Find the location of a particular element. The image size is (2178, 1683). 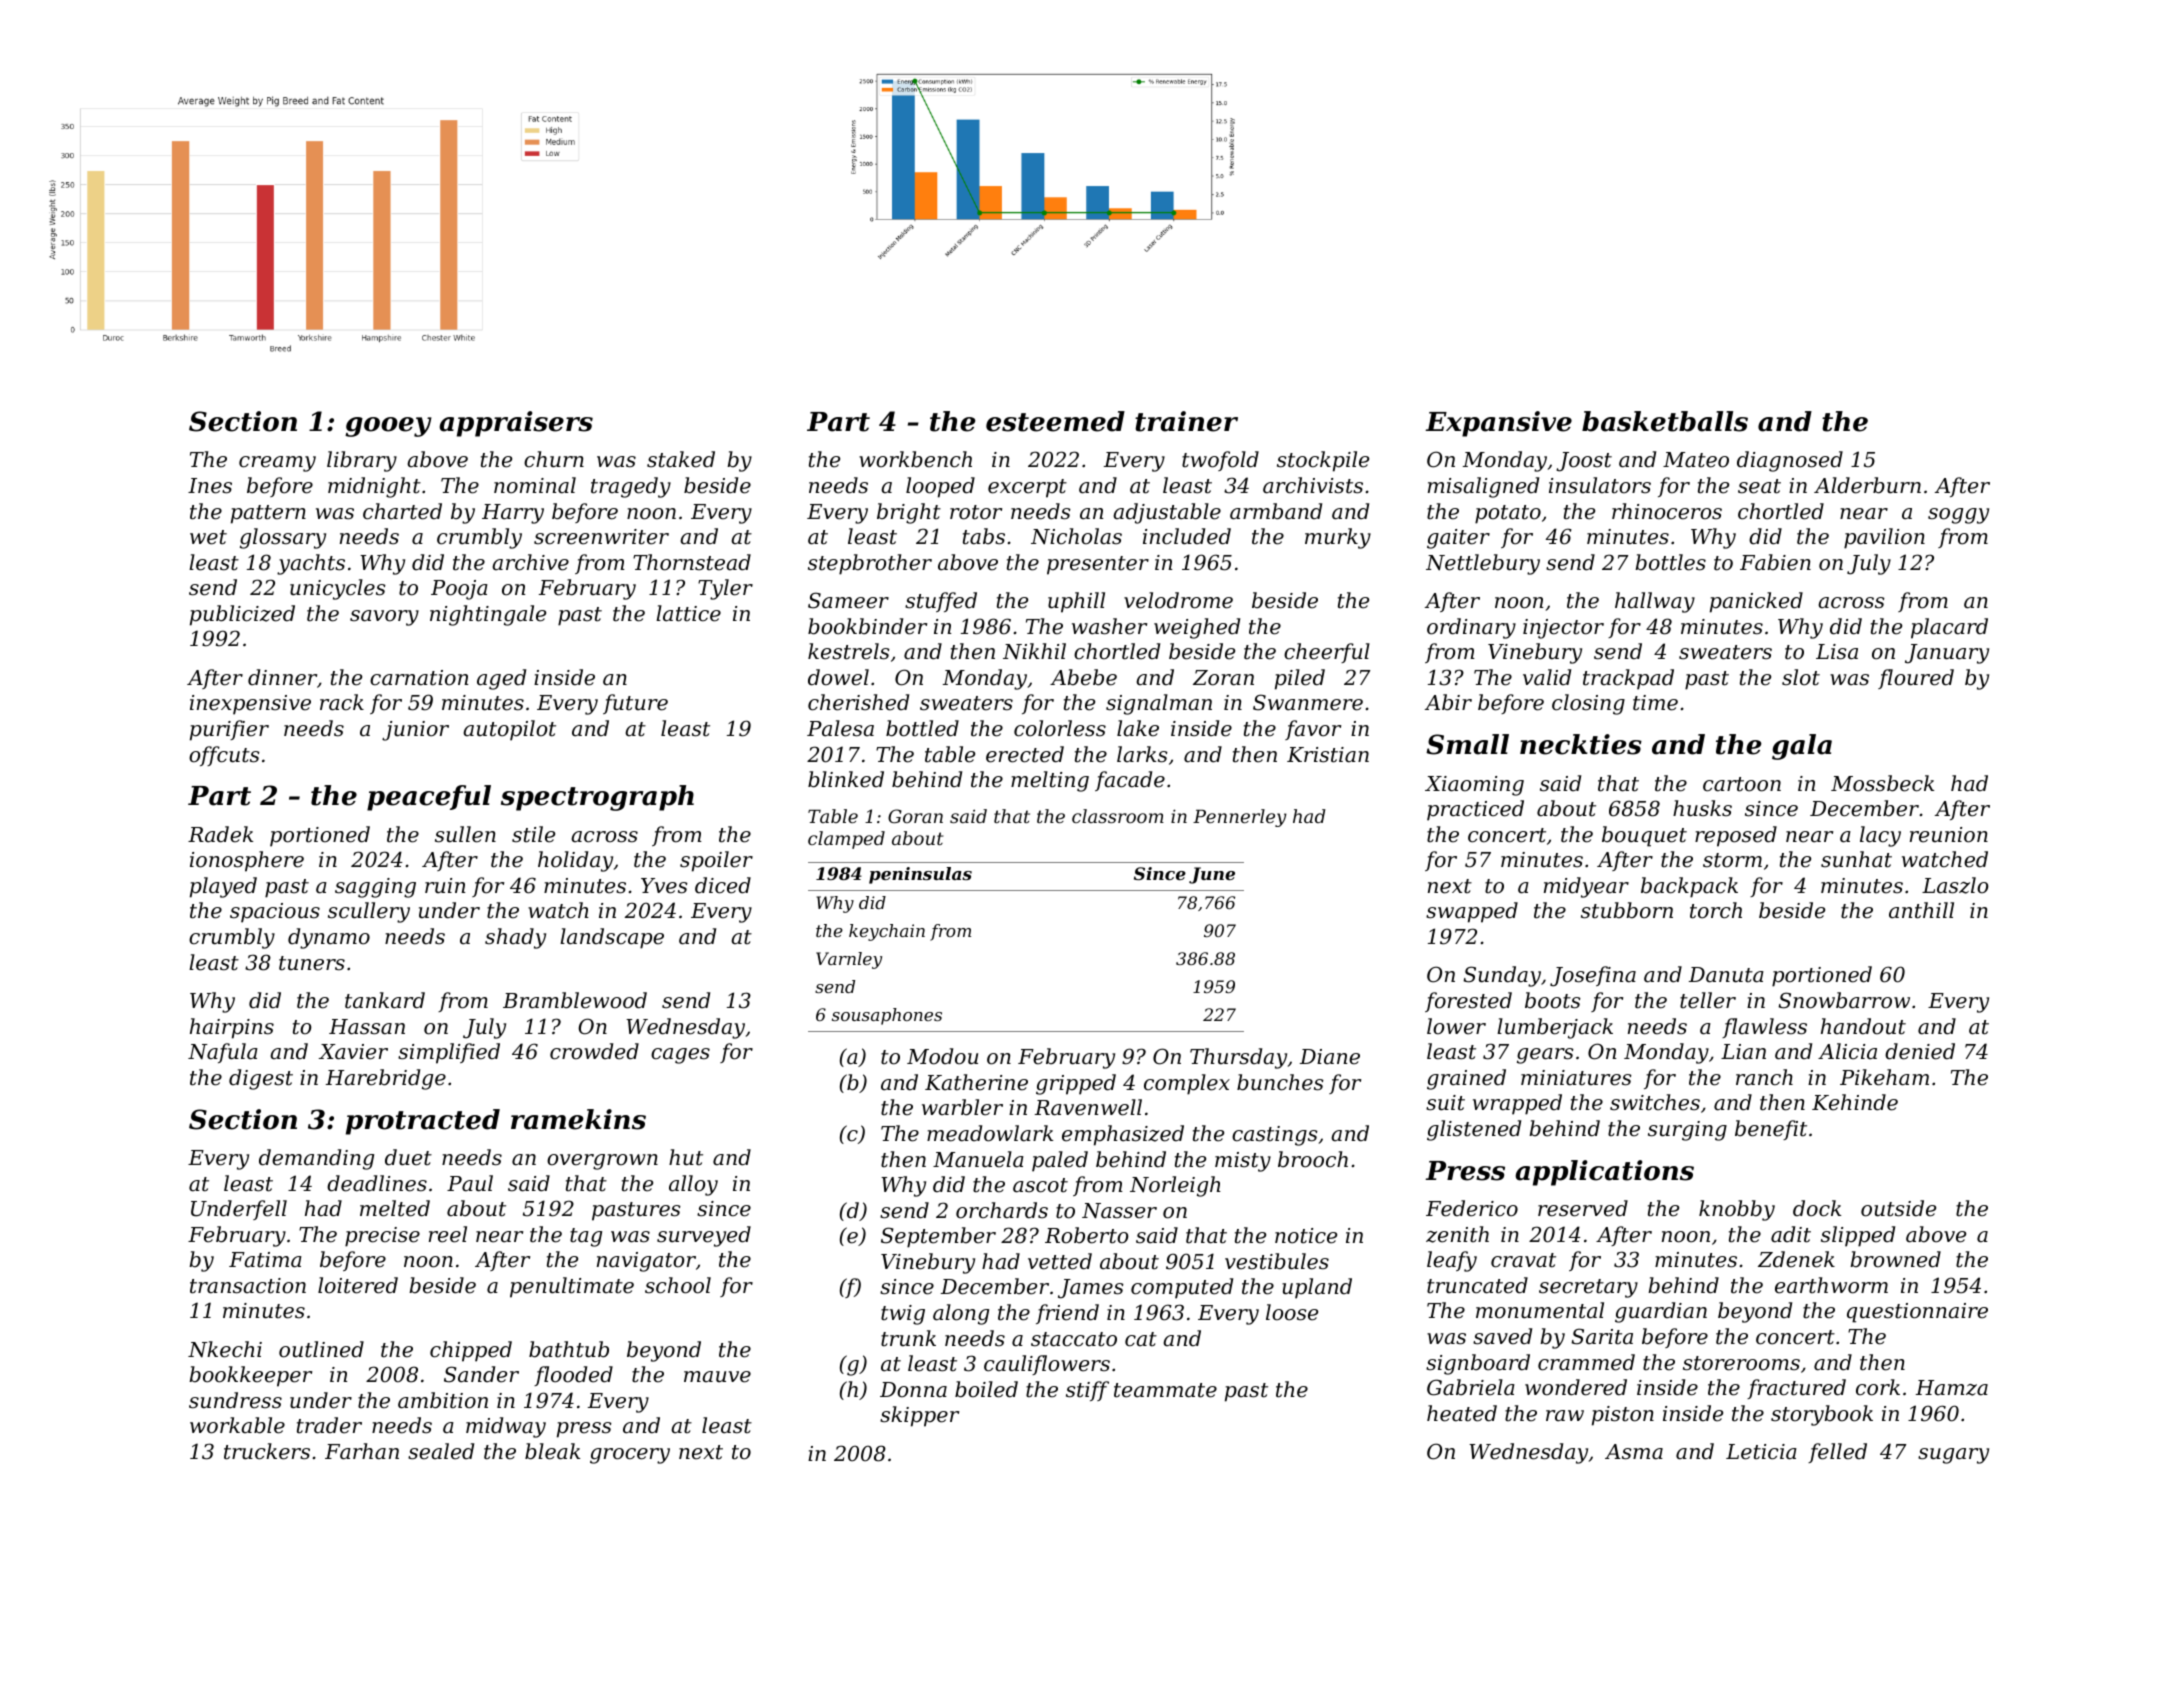

Federico is located at coordinates (1472, 1208).
